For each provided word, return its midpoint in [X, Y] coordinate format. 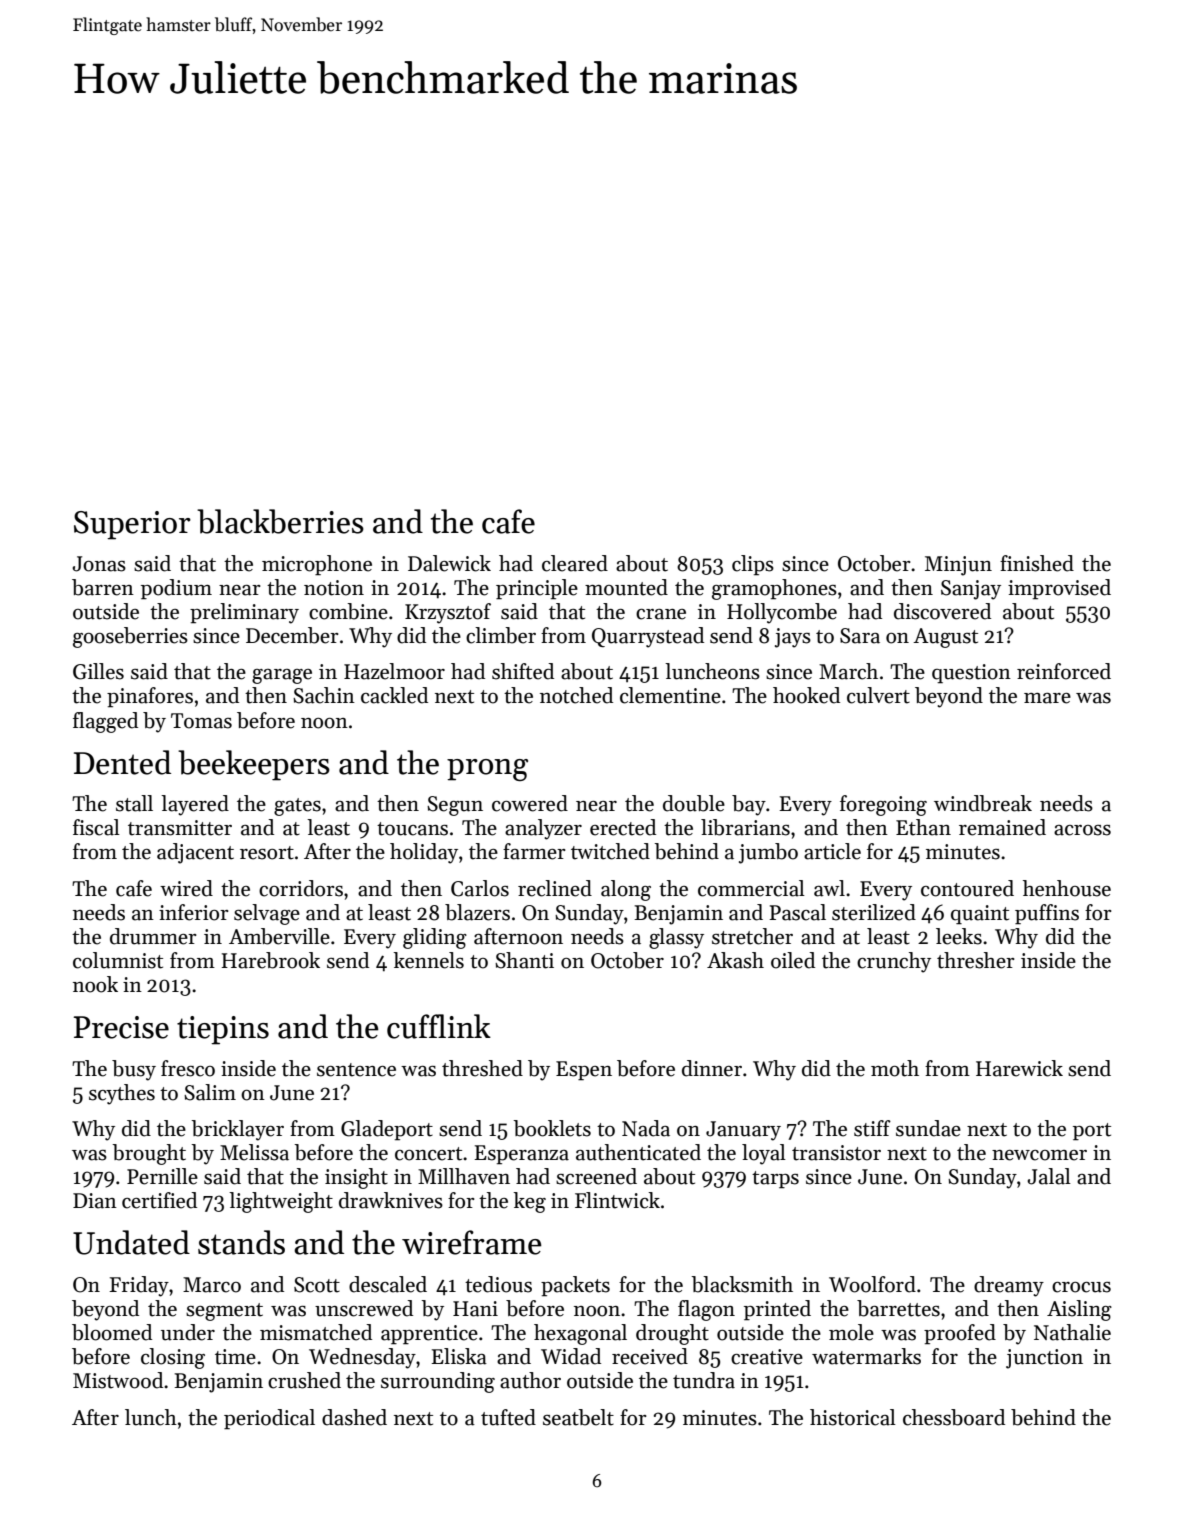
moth [895, 1068]
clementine [670, 695]
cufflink [439, 1026]
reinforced [1064, 671]
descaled [388, 1284]
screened [596, 1176]
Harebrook [271, 960]
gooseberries [130, 637]
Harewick [1019, 1068]
